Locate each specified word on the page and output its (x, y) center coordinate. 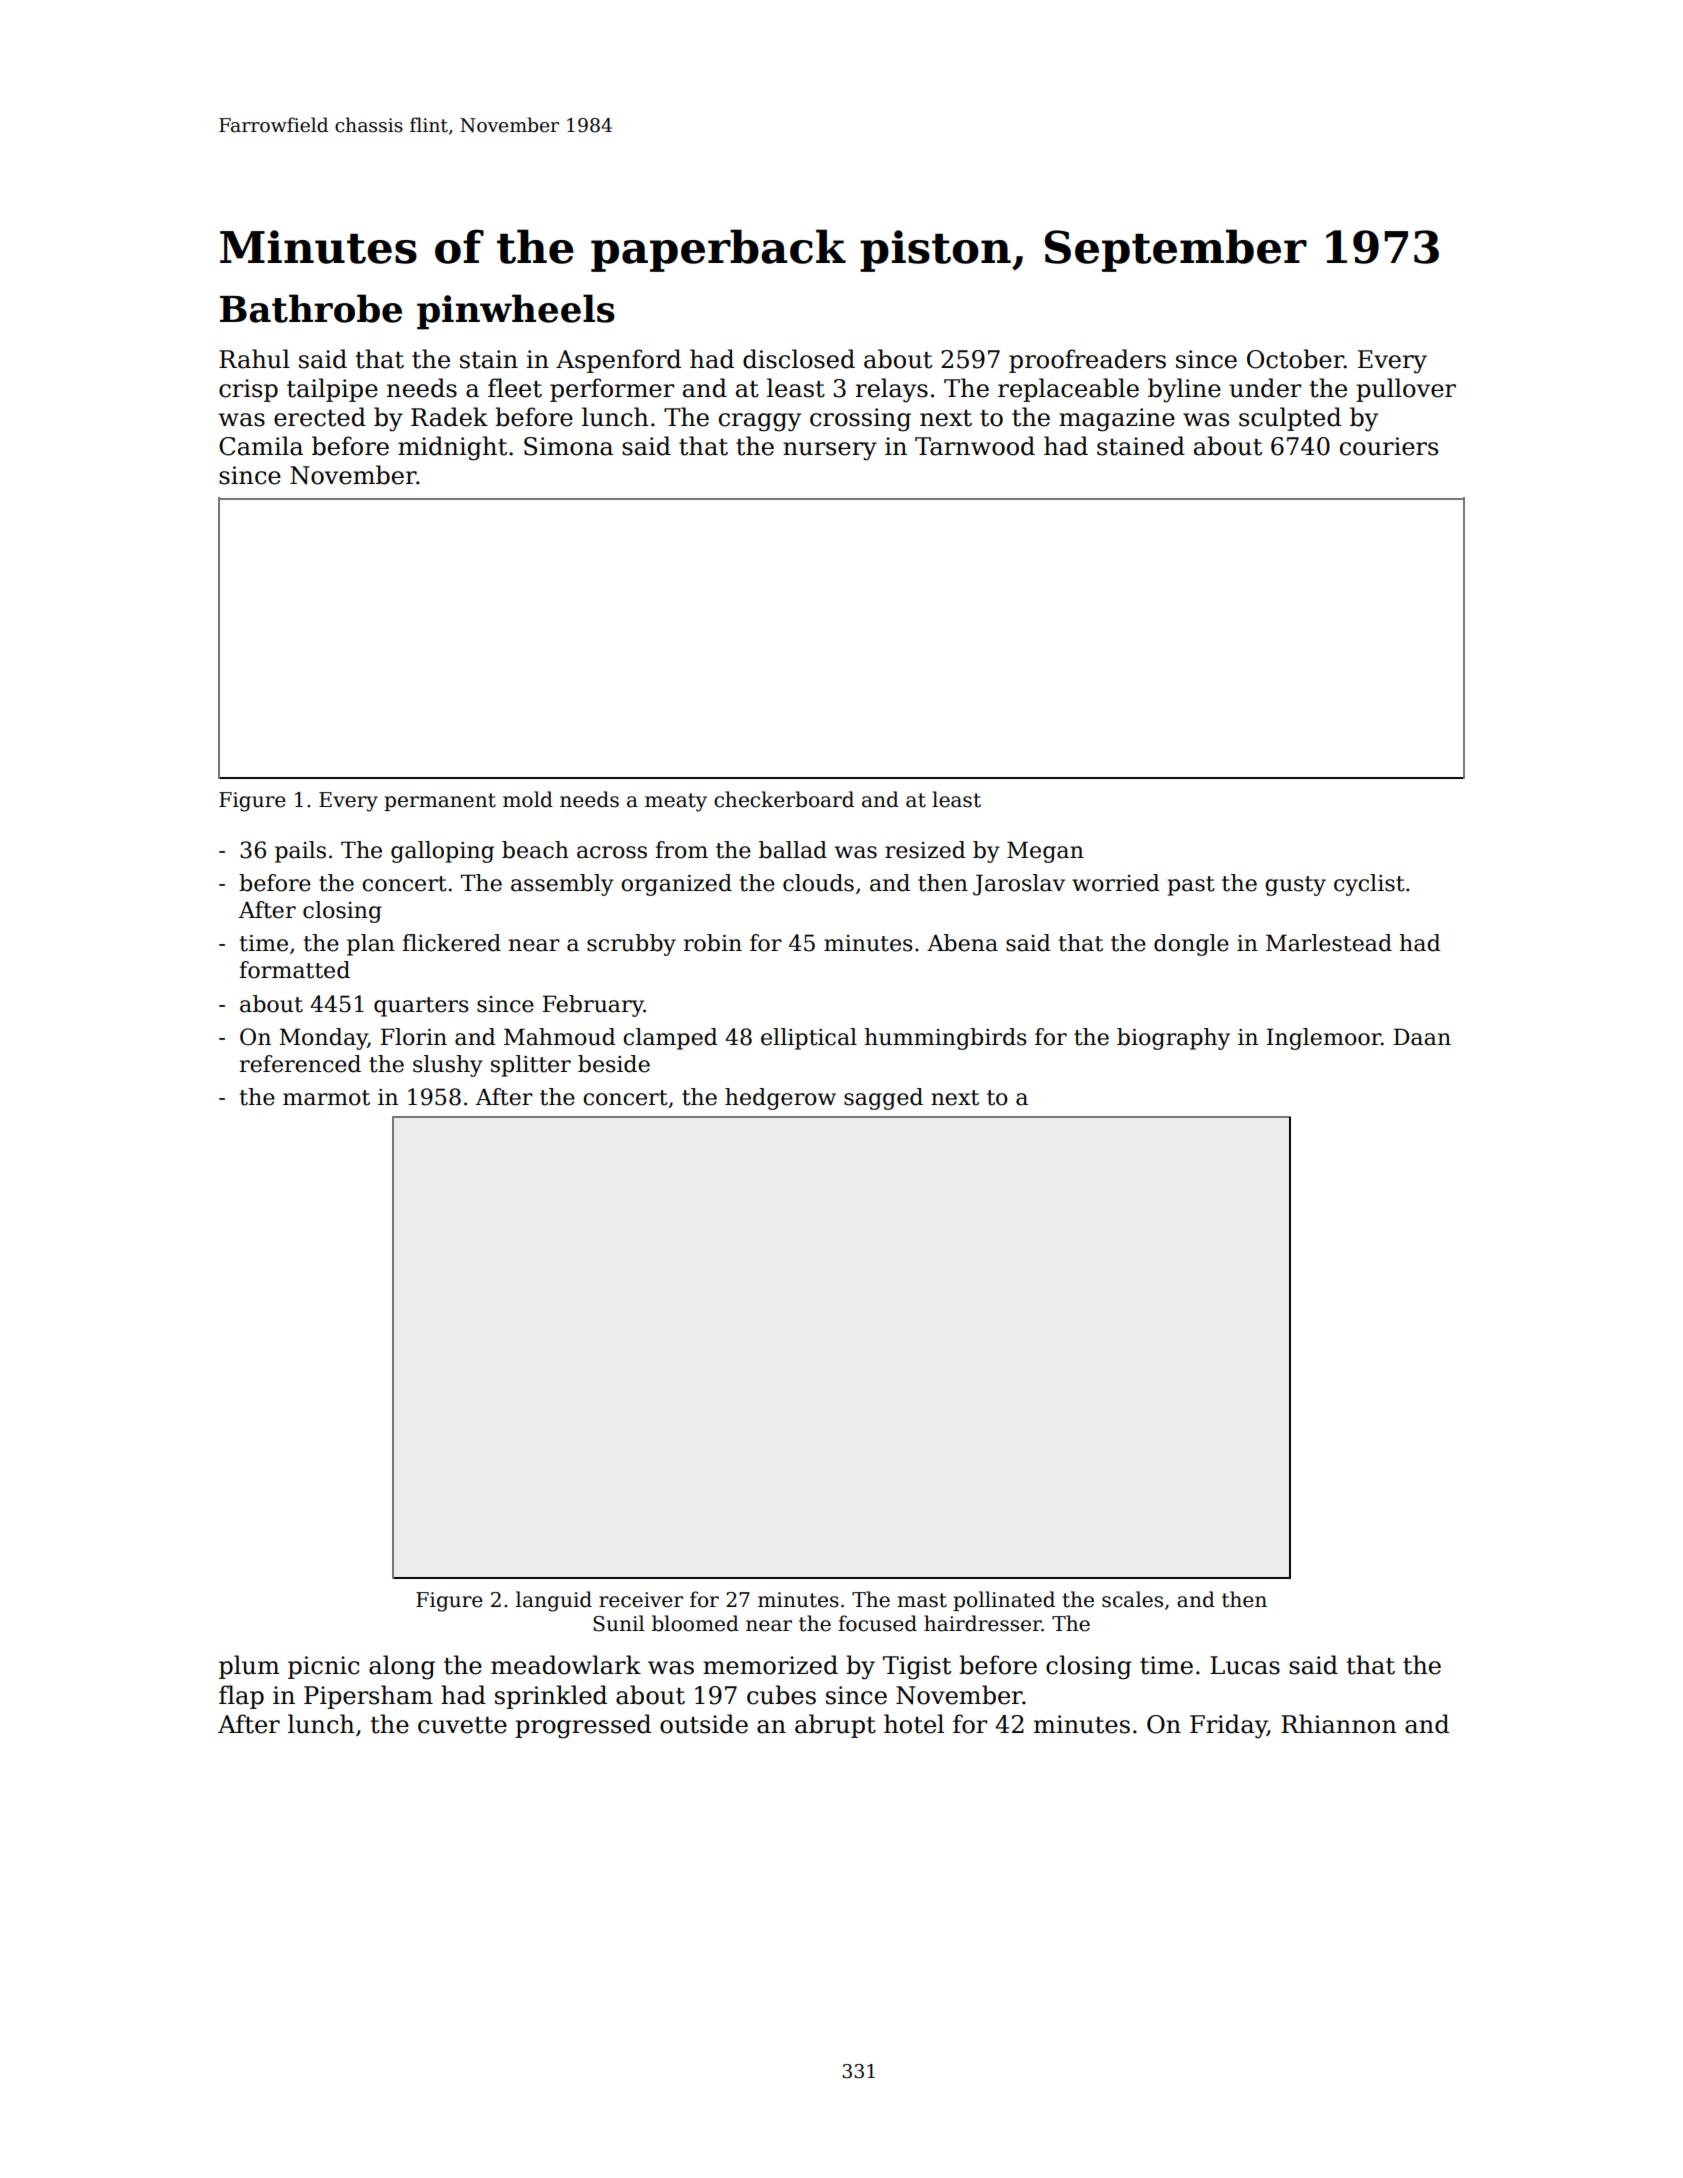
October (1295, 359)
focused (877, 1623)
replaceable (1068, 390)
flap (241, 1697)
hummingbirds (945, 1039)
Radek (449, 417)
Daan (1422, 1037)
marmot (326, 1098)
